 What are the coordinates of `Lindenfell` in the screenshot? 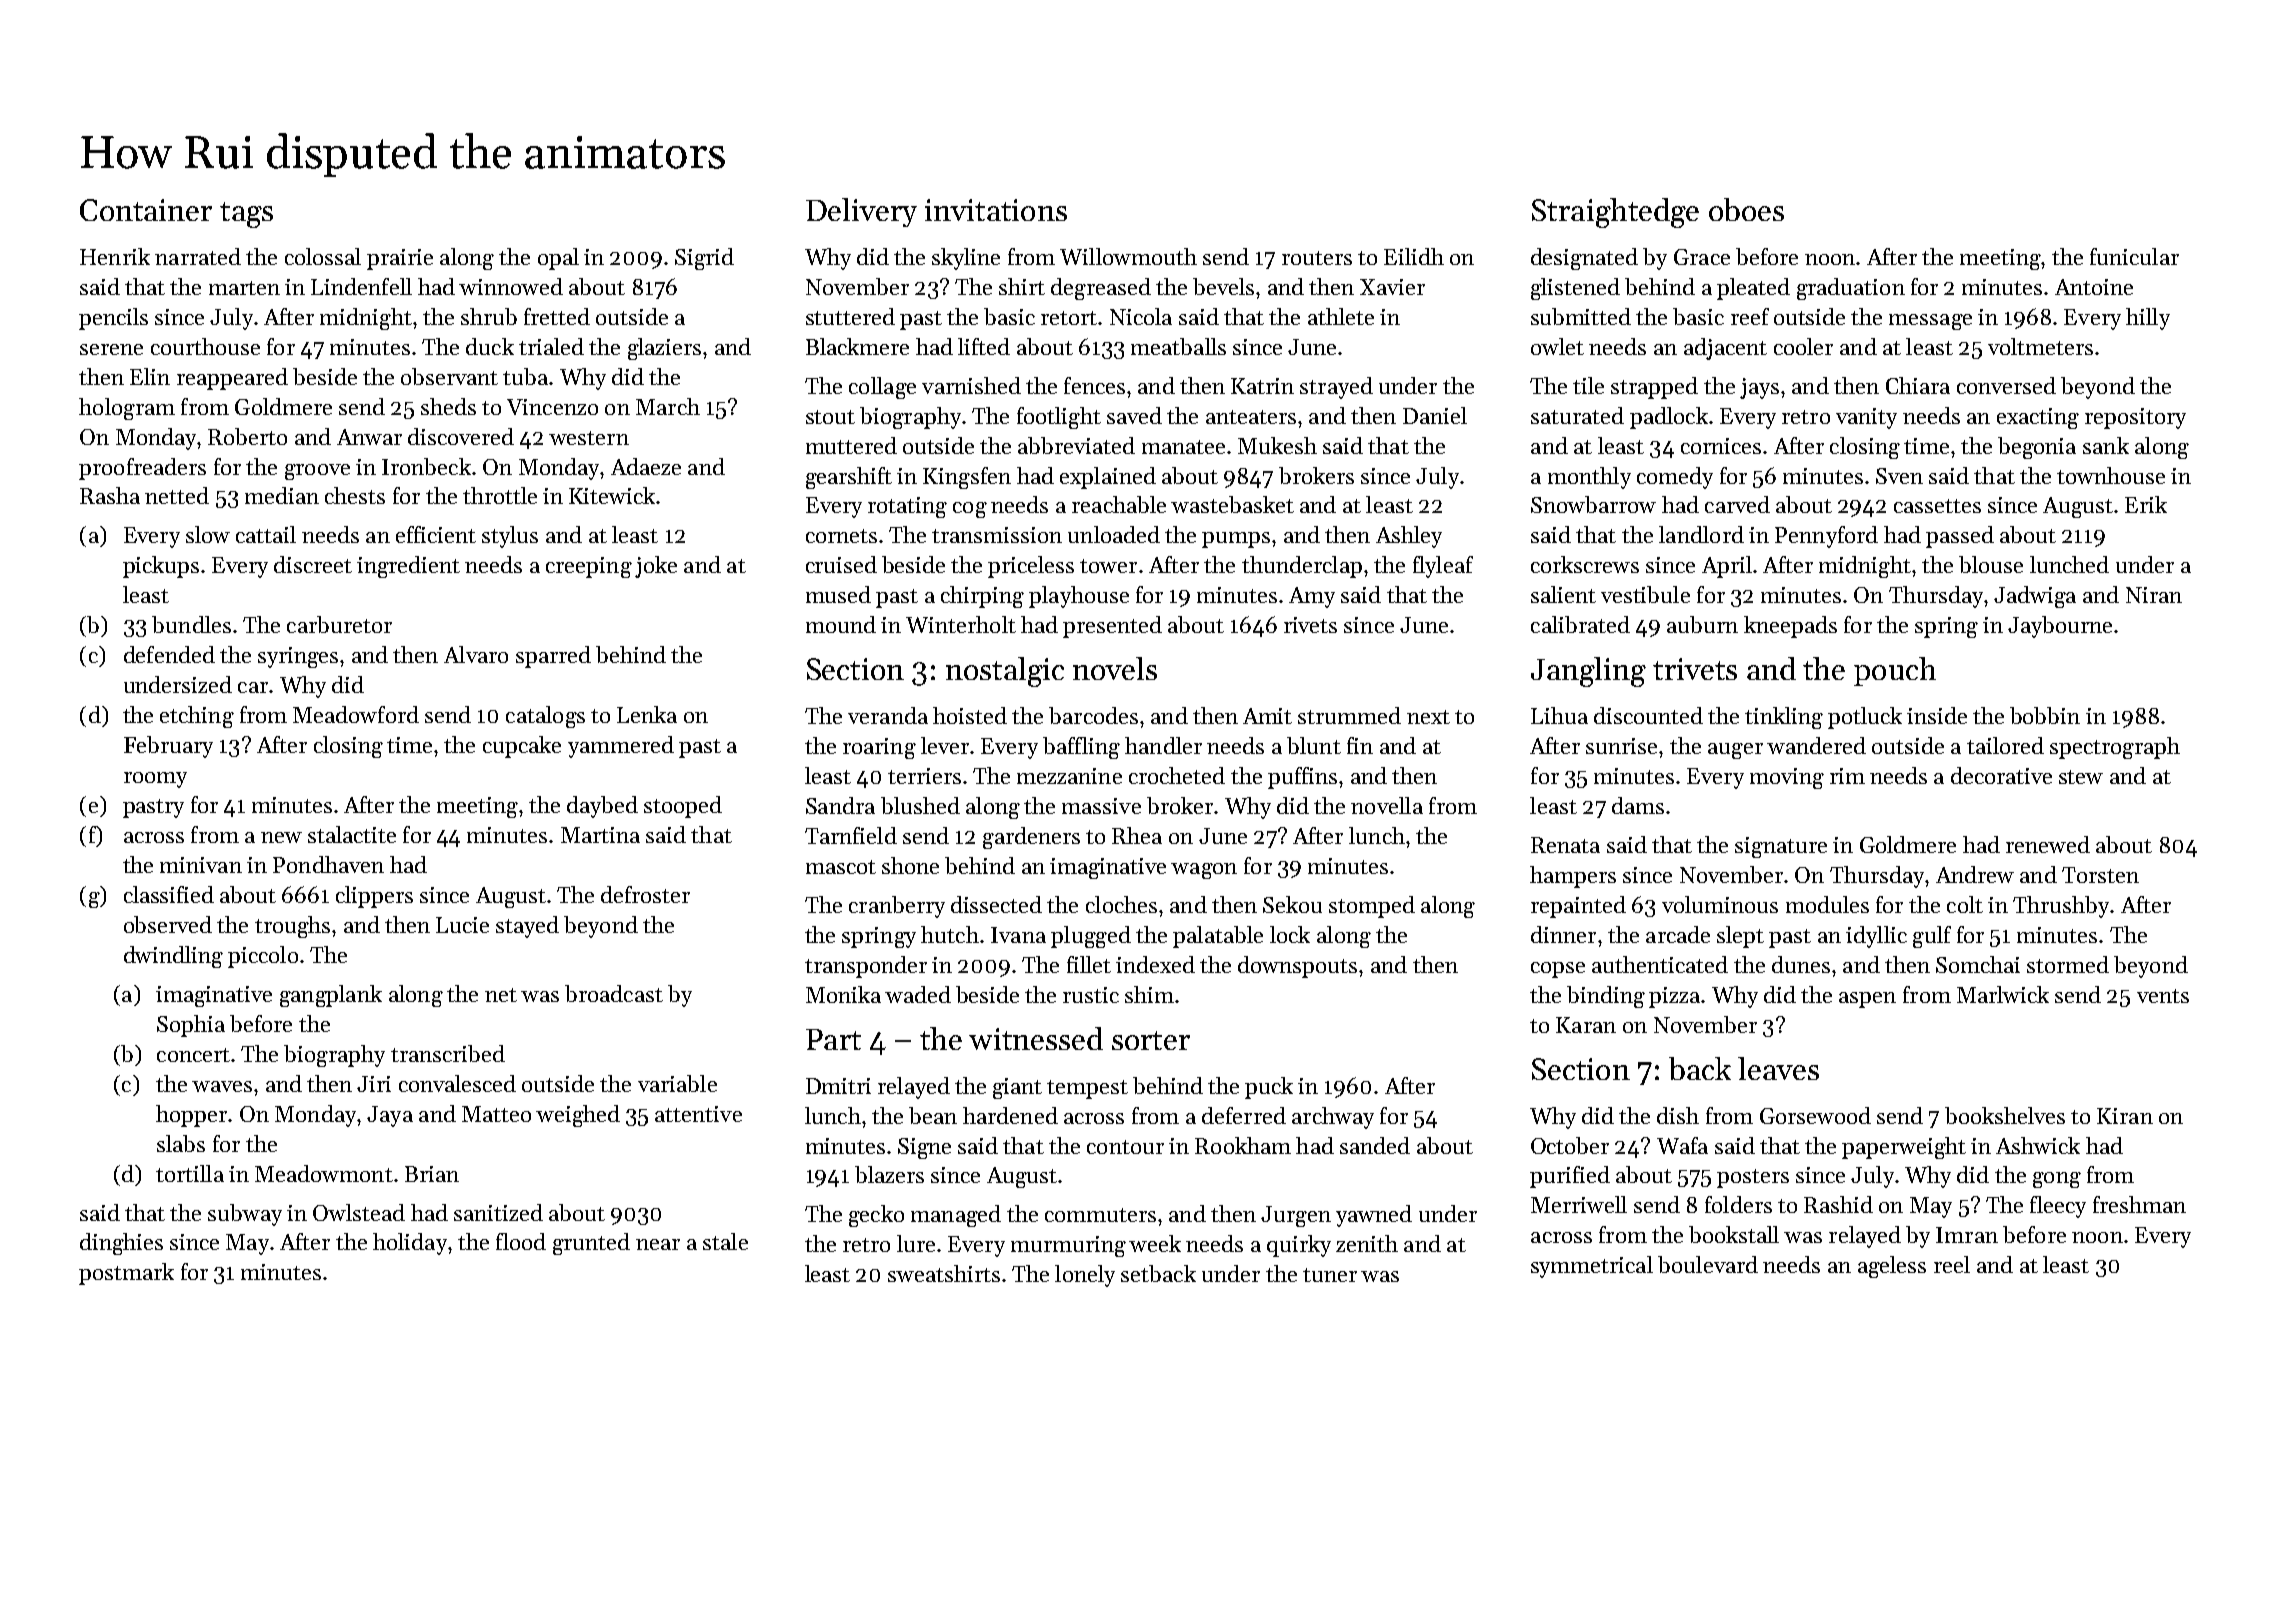 It's located at (361, 286).
